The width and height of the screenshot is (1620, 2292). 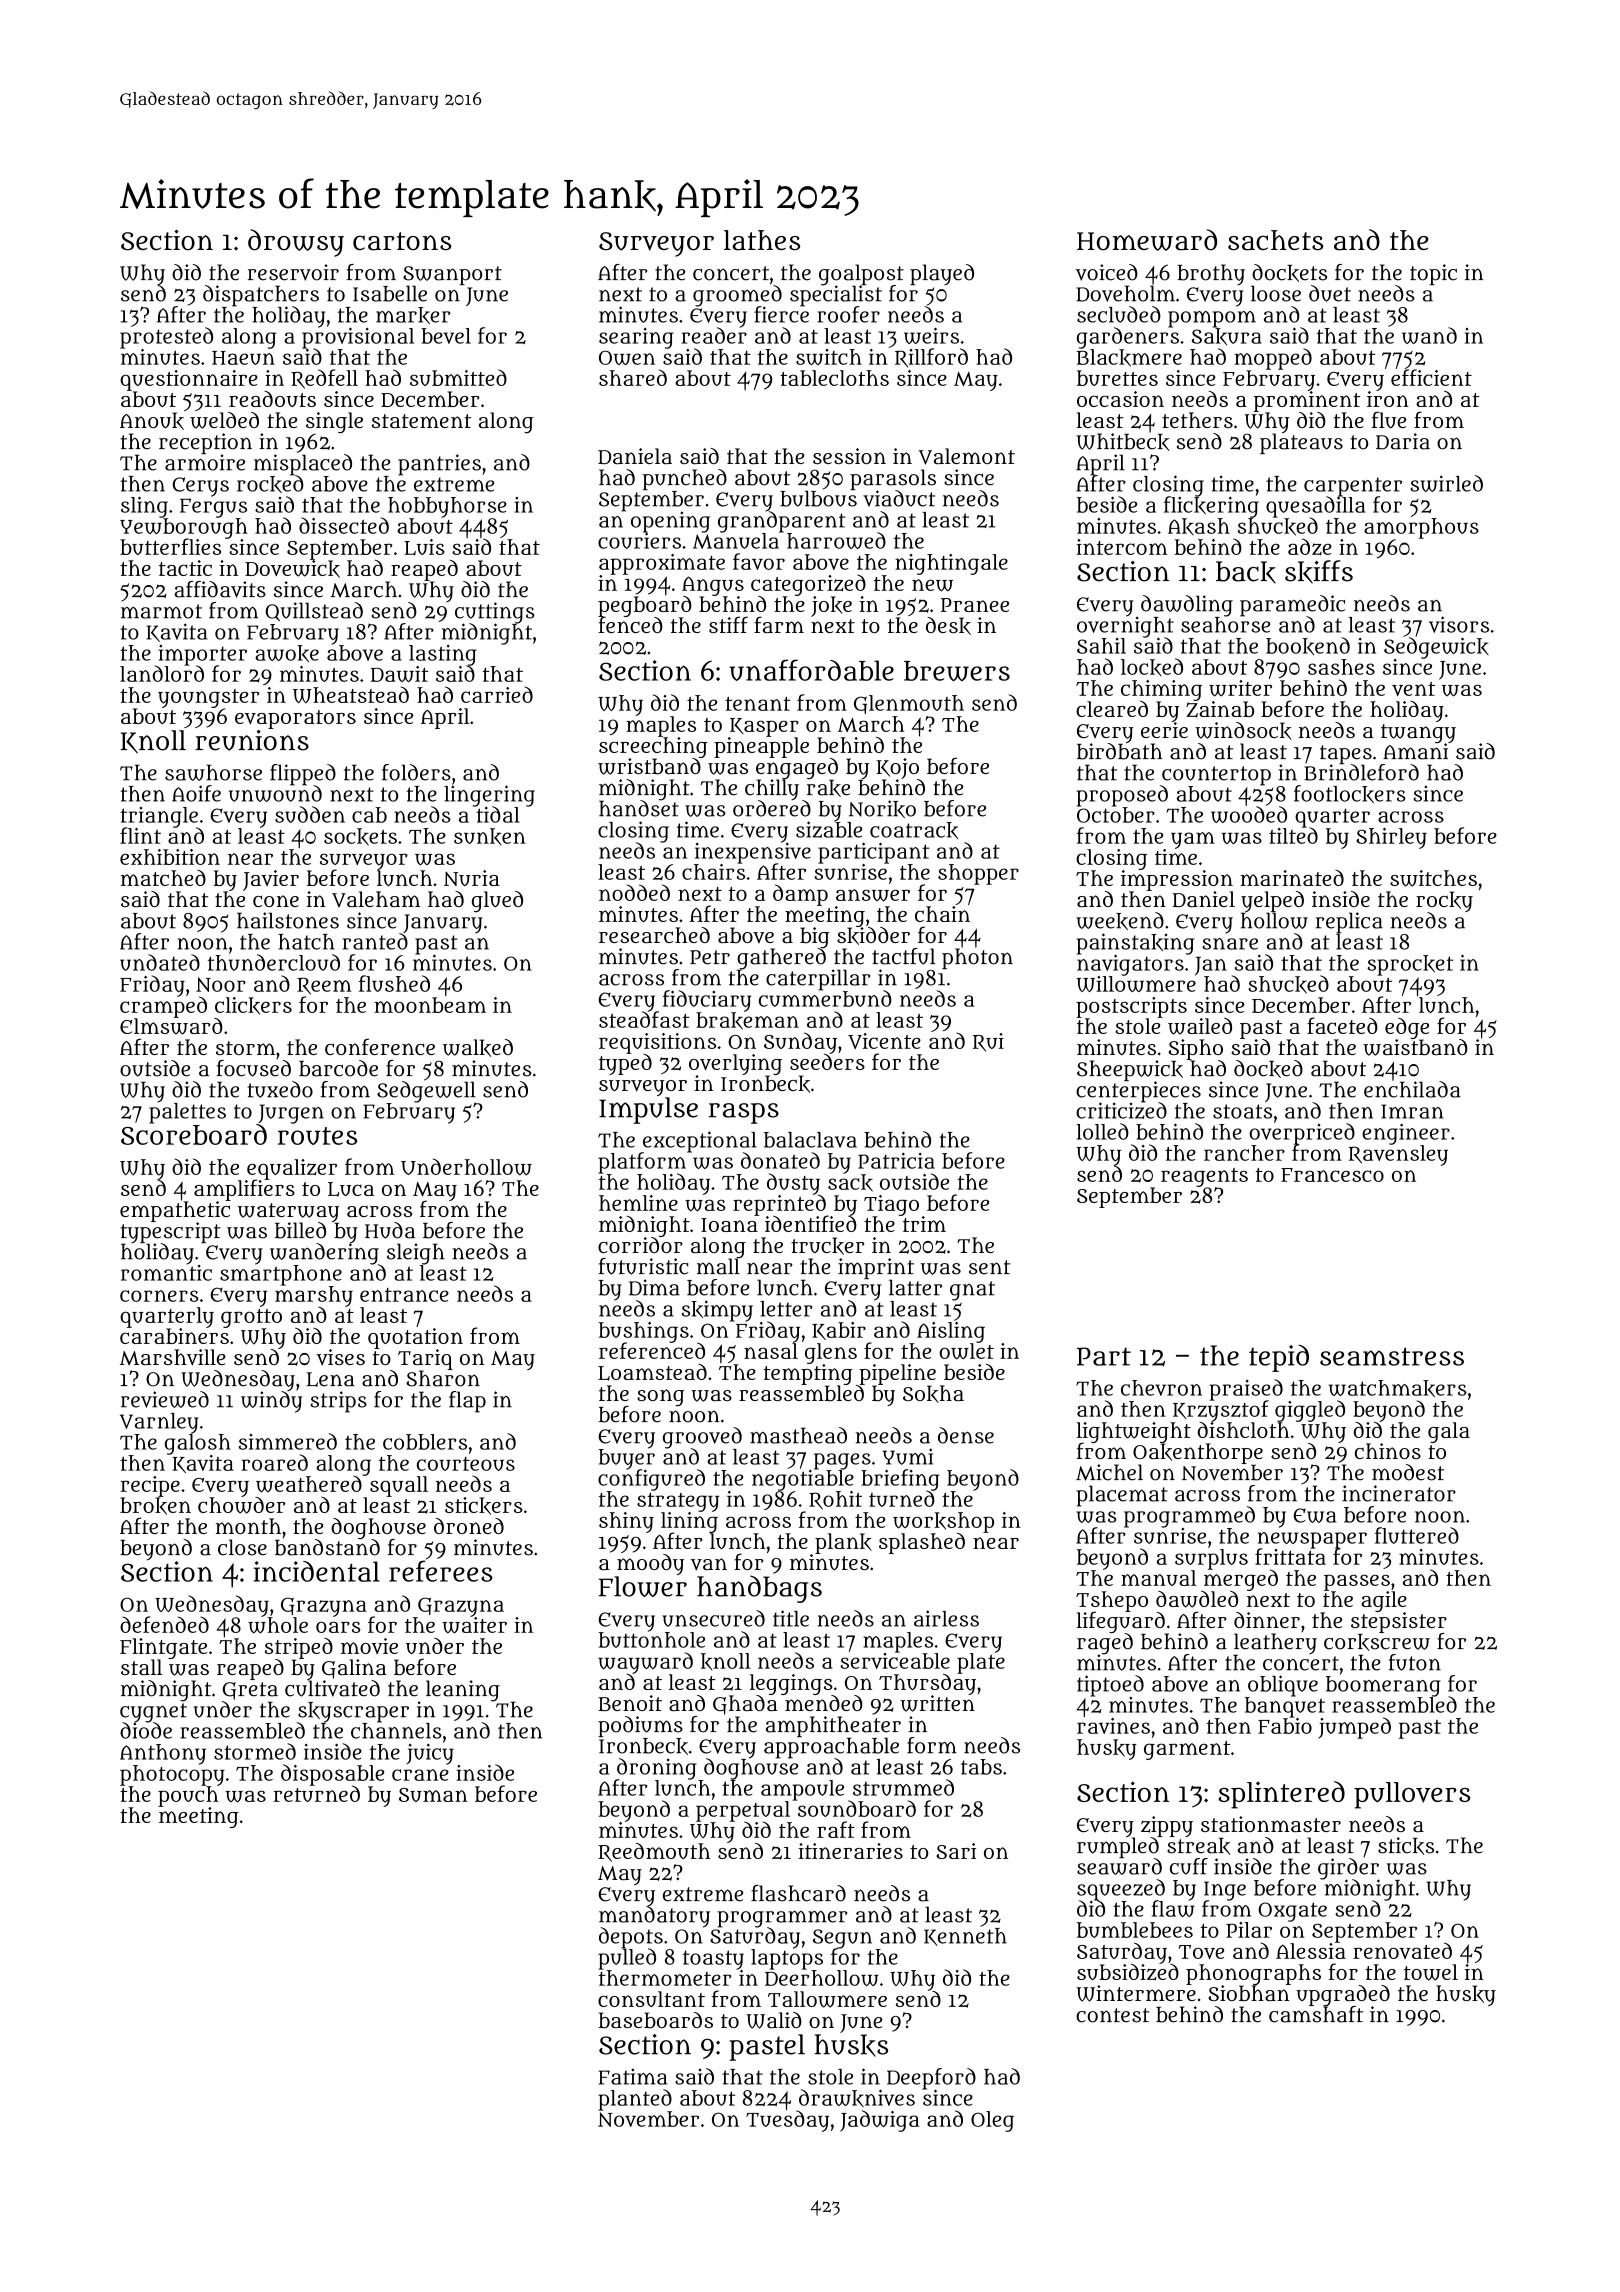 What do you see at coordinates (1403, 441) in the screenshot?
I see `Daria` at bounding box center [1403, 441].
